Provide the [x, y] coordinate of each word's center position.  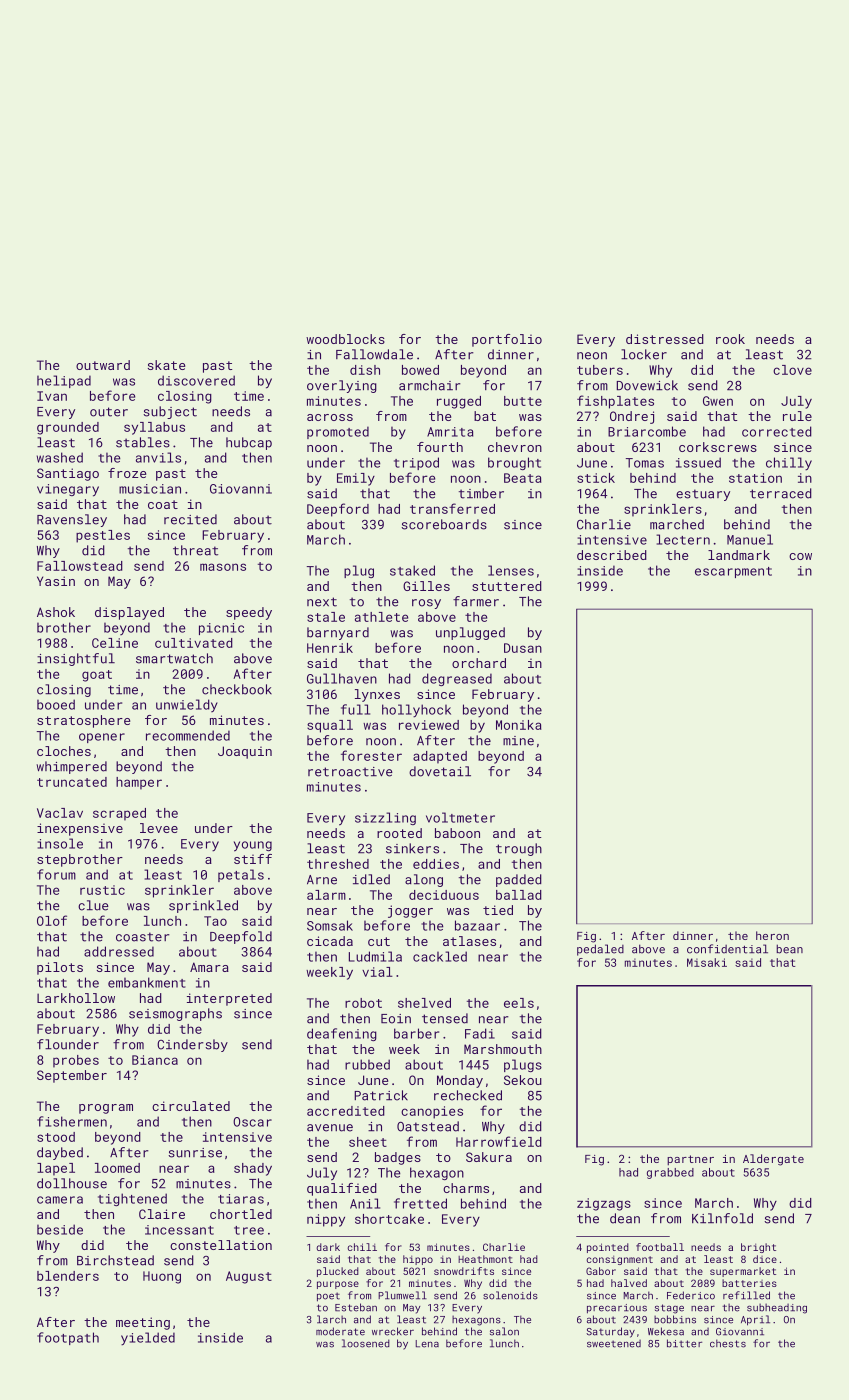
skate [166, 365]
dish [365, 370]
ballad [519, 895]
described [612, 555]
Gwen [718, 401]
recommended [188, 735]
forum [56, 874]
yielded [148, 1339]
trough [519, 849]
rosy [426, 604]
